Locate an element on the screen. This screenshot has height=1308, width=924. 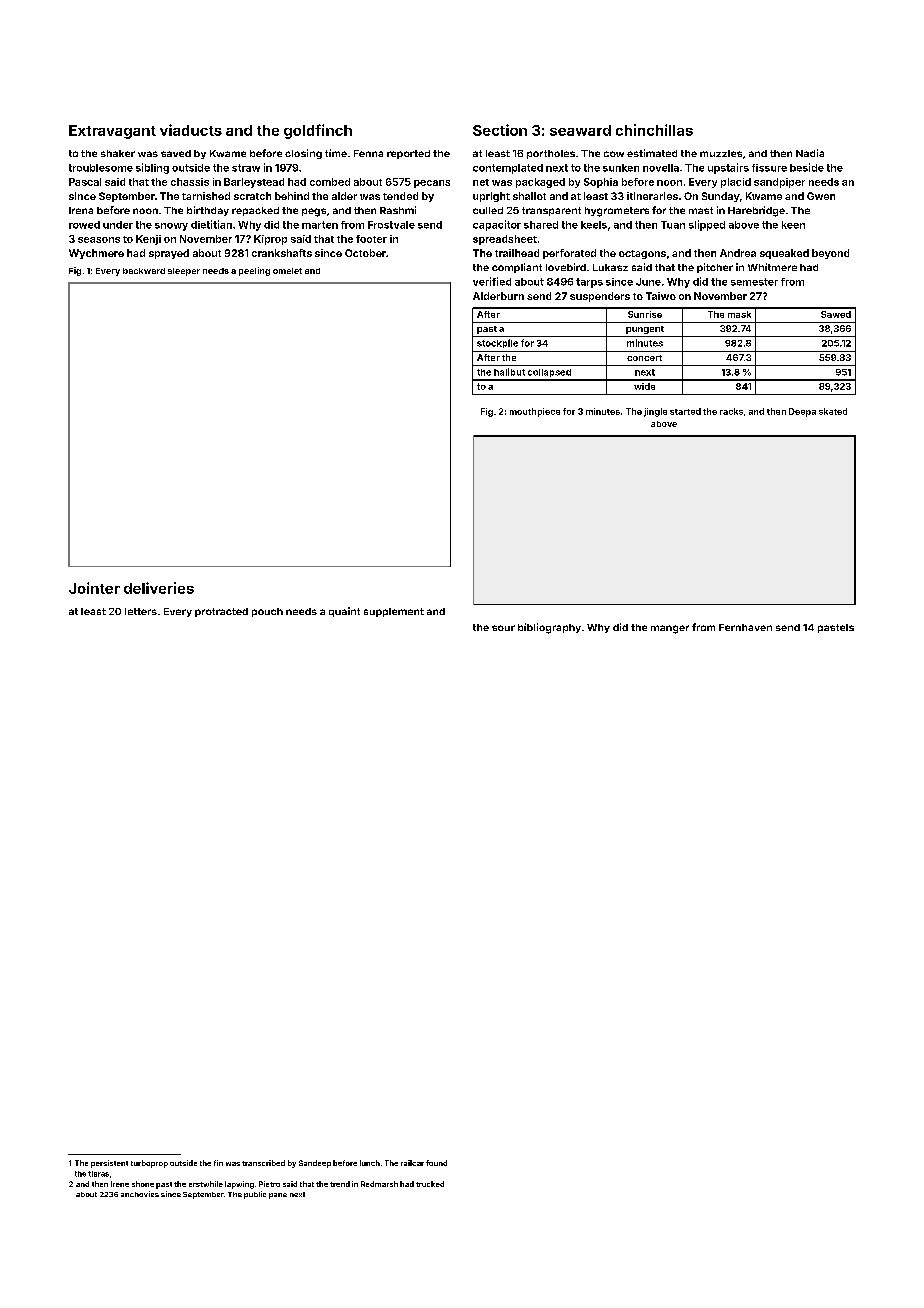
Sophia is located at coordinates (601, 183).
